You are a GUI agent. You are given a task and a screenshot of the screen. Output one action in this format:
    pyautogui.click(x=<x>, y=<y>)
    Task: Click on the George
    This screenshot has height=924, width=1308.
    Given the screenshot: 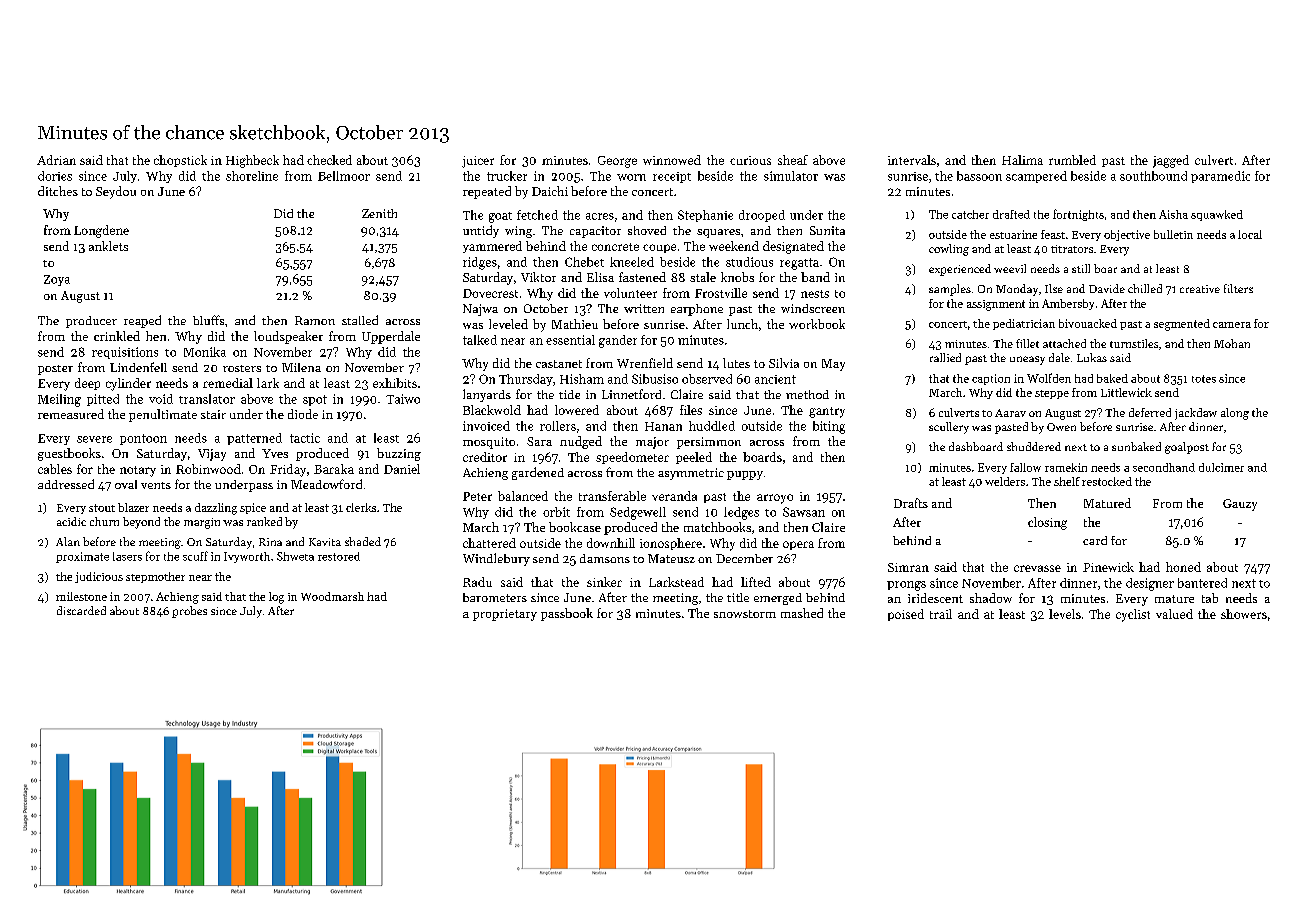 What is the action you would take?
    pyautogui.click(x=617, y=162)
